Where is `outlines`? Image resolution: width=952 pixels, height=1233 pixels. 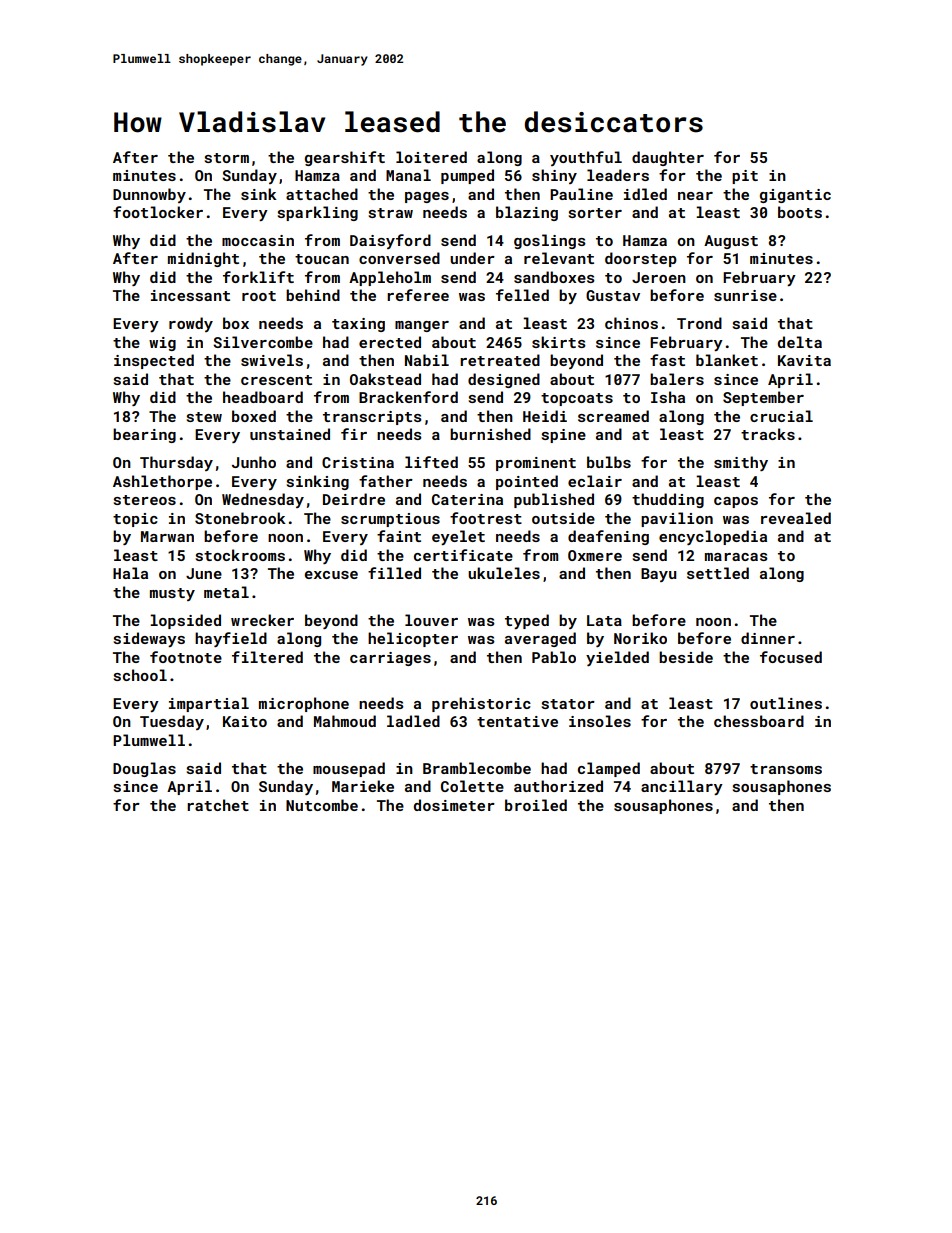
outlines is located at coordinates (786, 703).
